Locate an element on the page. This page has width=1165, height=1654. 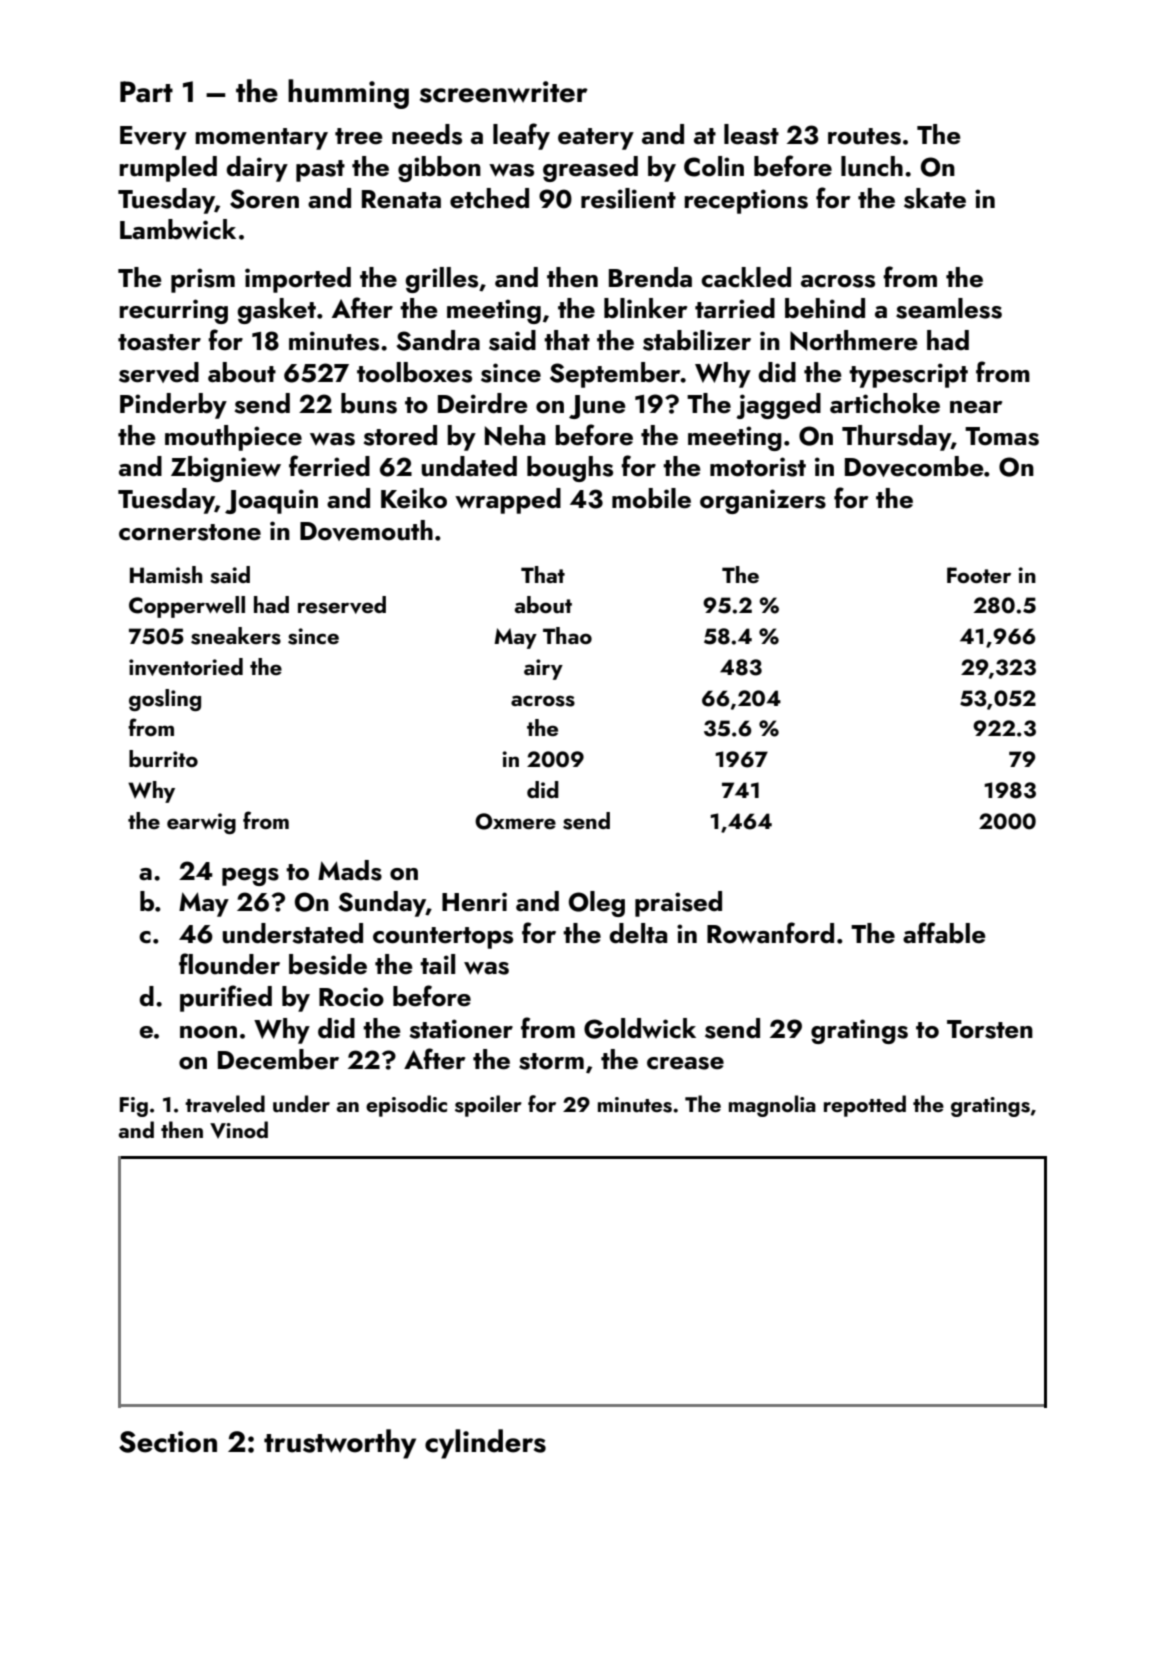
sneakers is located at coordinates (236, 636).
